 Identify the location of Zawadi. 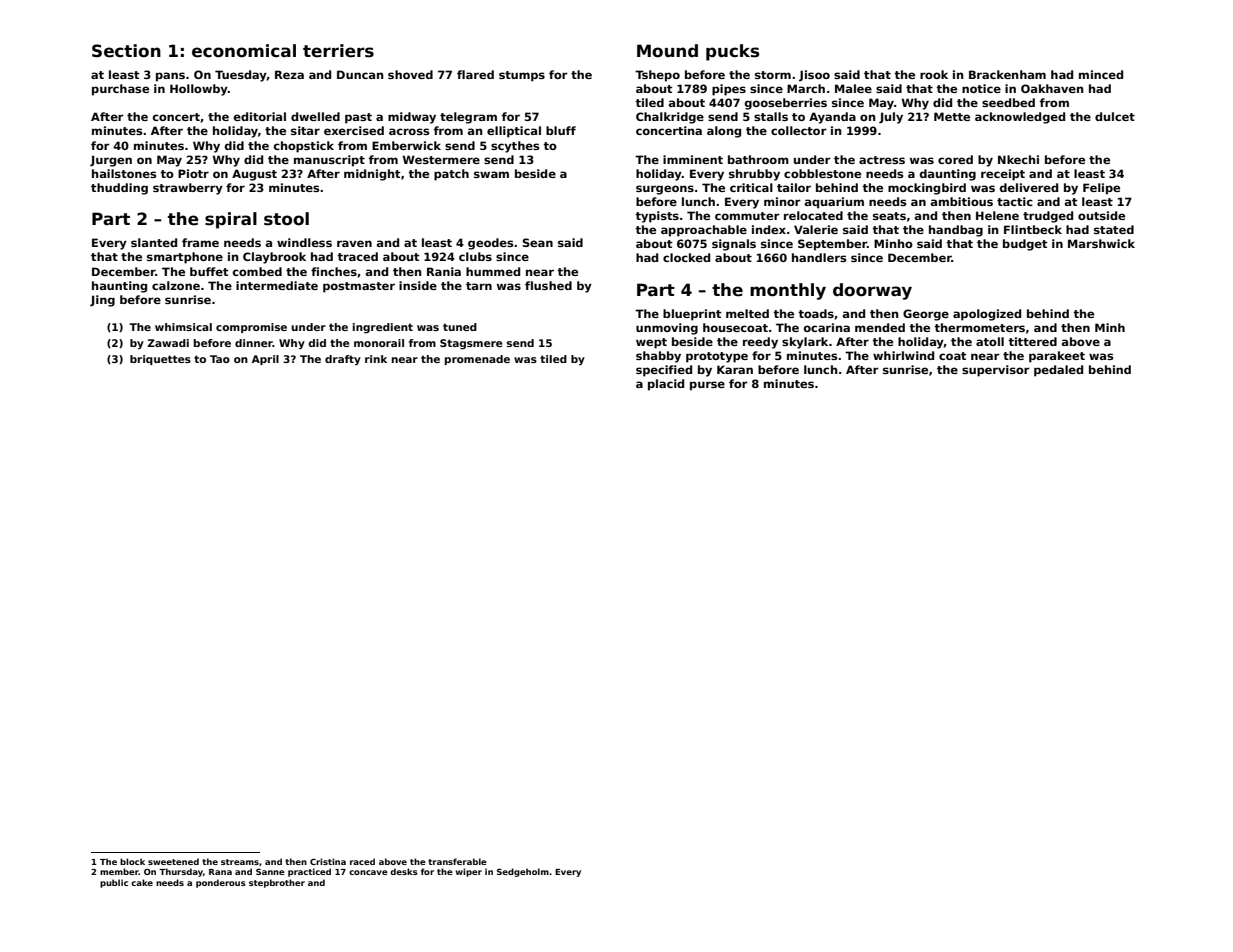
(168, 343).
